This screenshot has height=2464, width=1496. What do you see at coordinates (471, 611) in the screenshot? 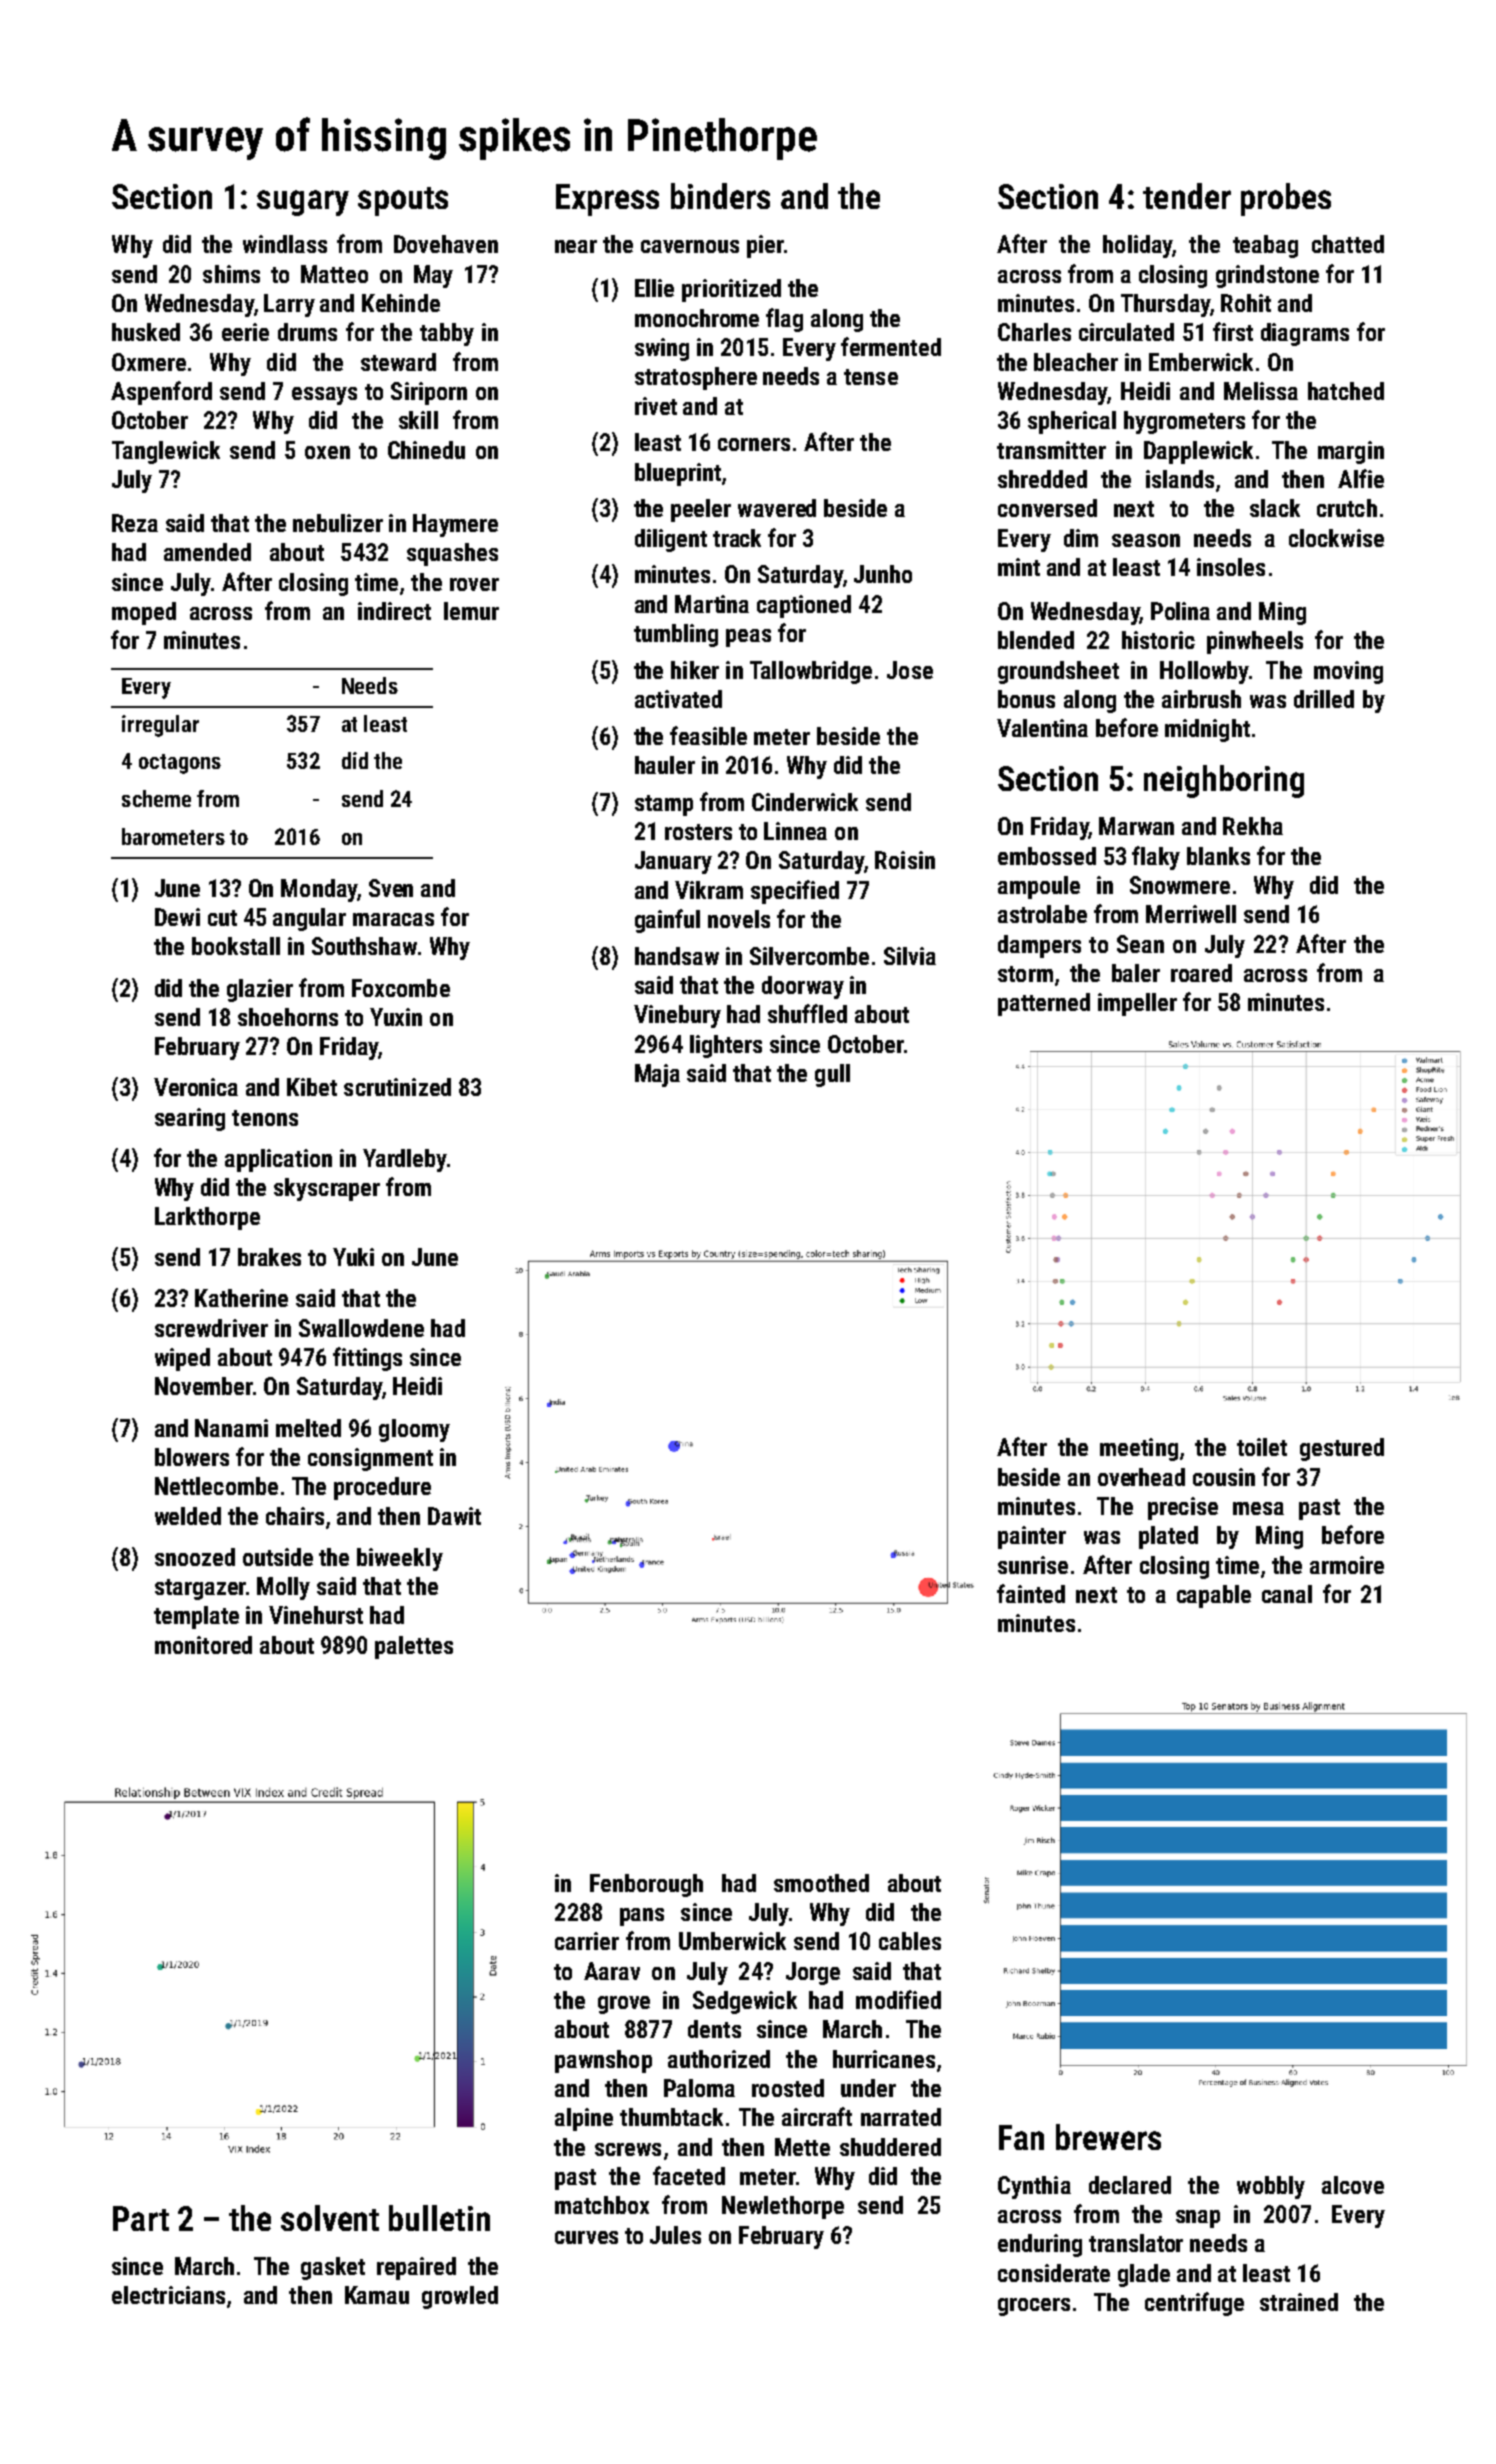
I see `lemur` at bounding box center [471, 611].
